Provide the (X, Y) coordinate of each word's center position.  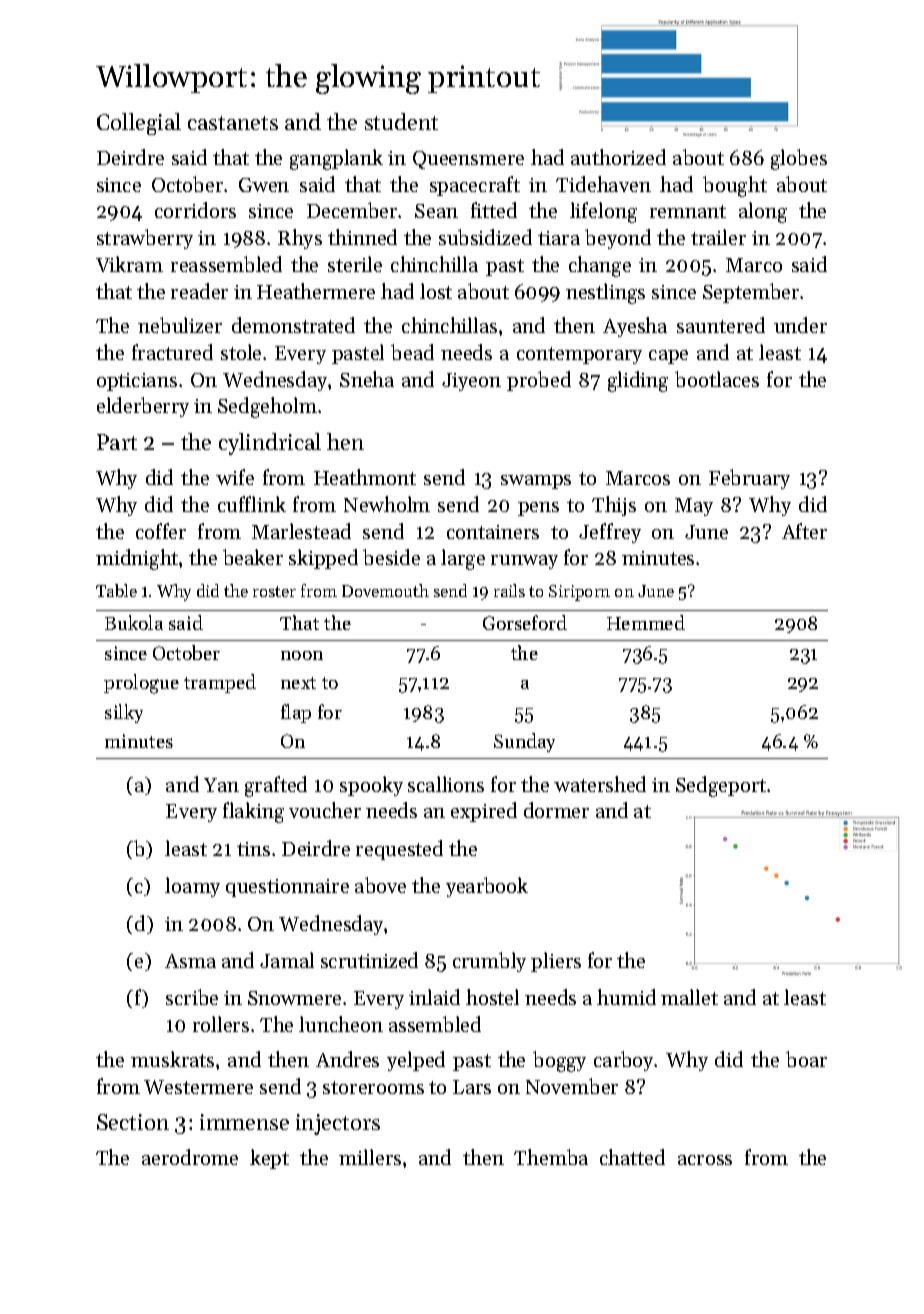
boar (806, 1059)
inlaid (434, 997)
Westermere (198, 1087)
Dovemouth (385, 590)
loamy (192, 887)
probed (539, 381)
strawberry (145, 239)
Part (117, 442)
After (804, 531)
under (800, 325)
